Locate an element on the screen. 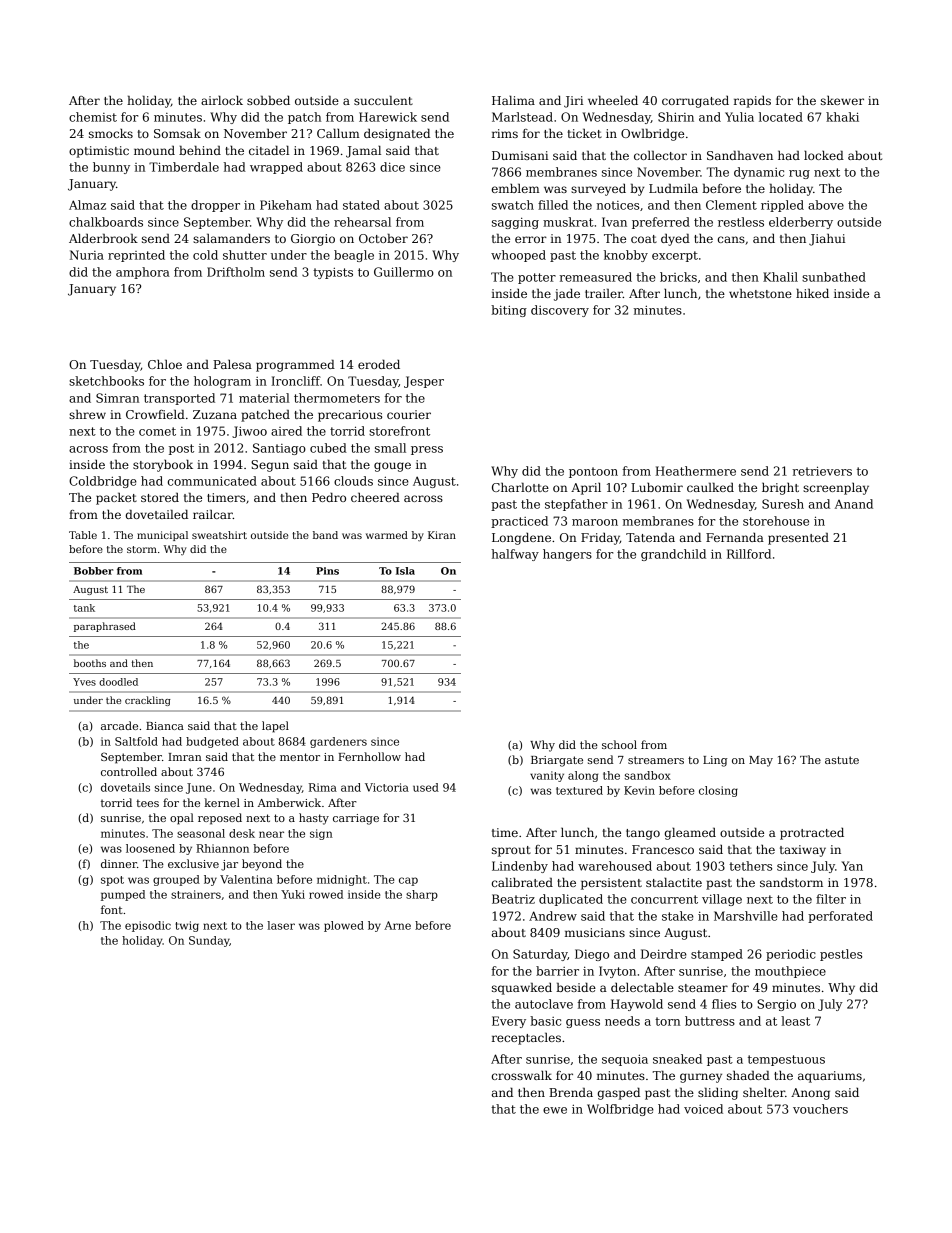  pontoon is located at coordinates (593, 472).
